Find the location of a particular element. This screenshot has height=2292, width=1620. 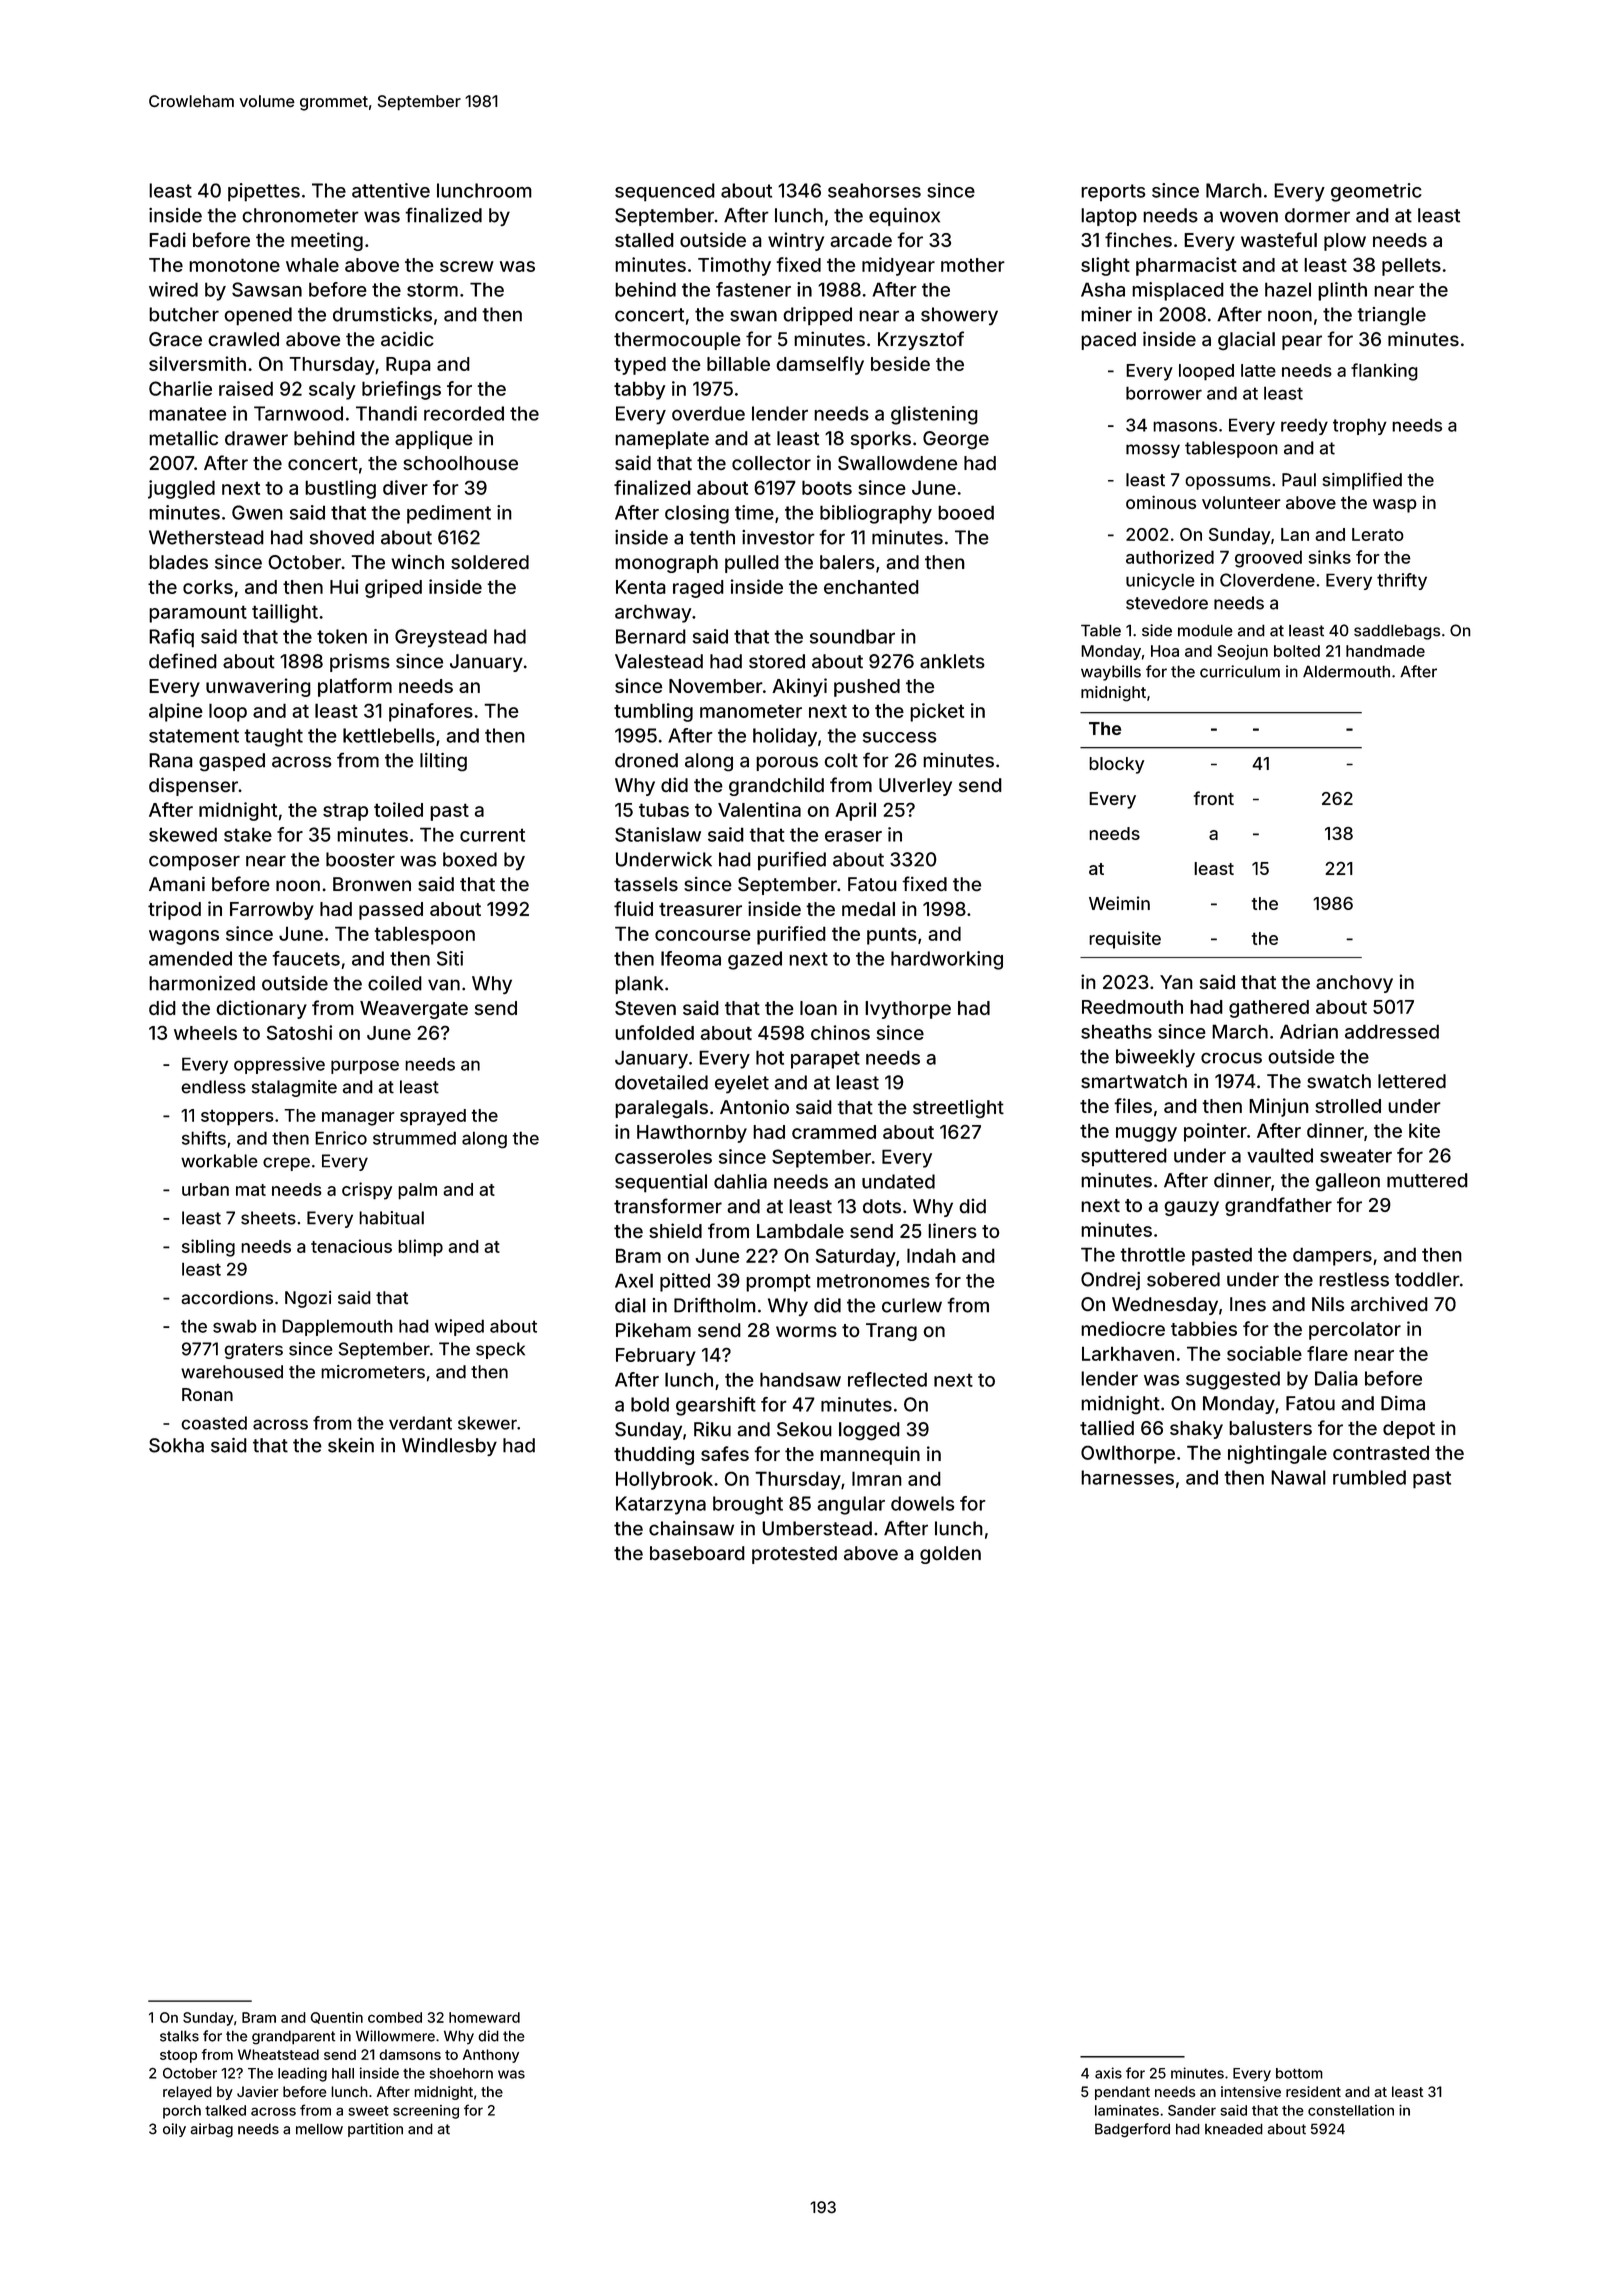

swab is located at coordinates (235, 1326).
